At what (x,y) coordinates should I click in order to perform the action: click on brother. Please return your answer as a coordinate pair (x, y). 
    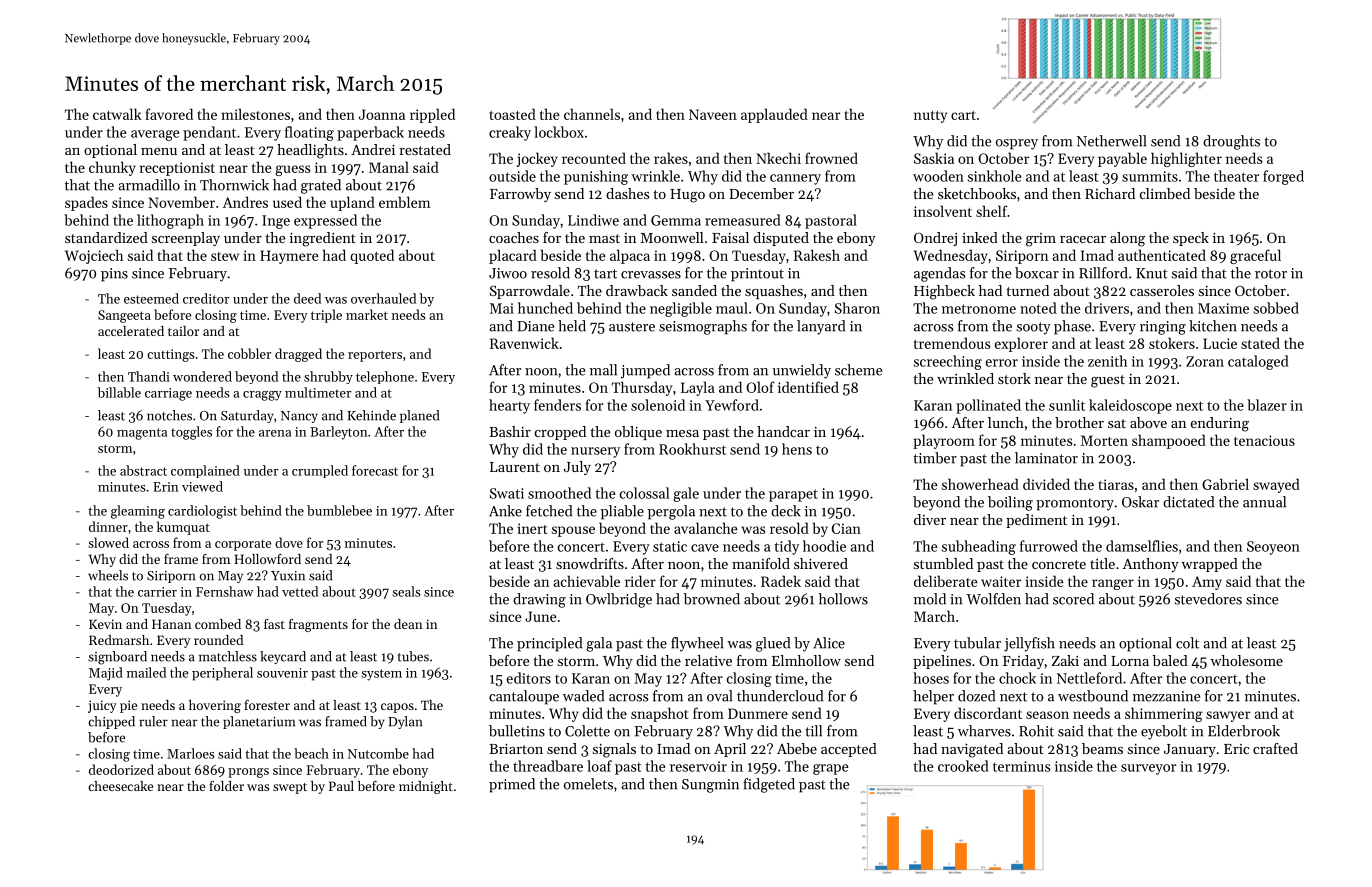
    Looking at the image, I should click on (1079, 422).
